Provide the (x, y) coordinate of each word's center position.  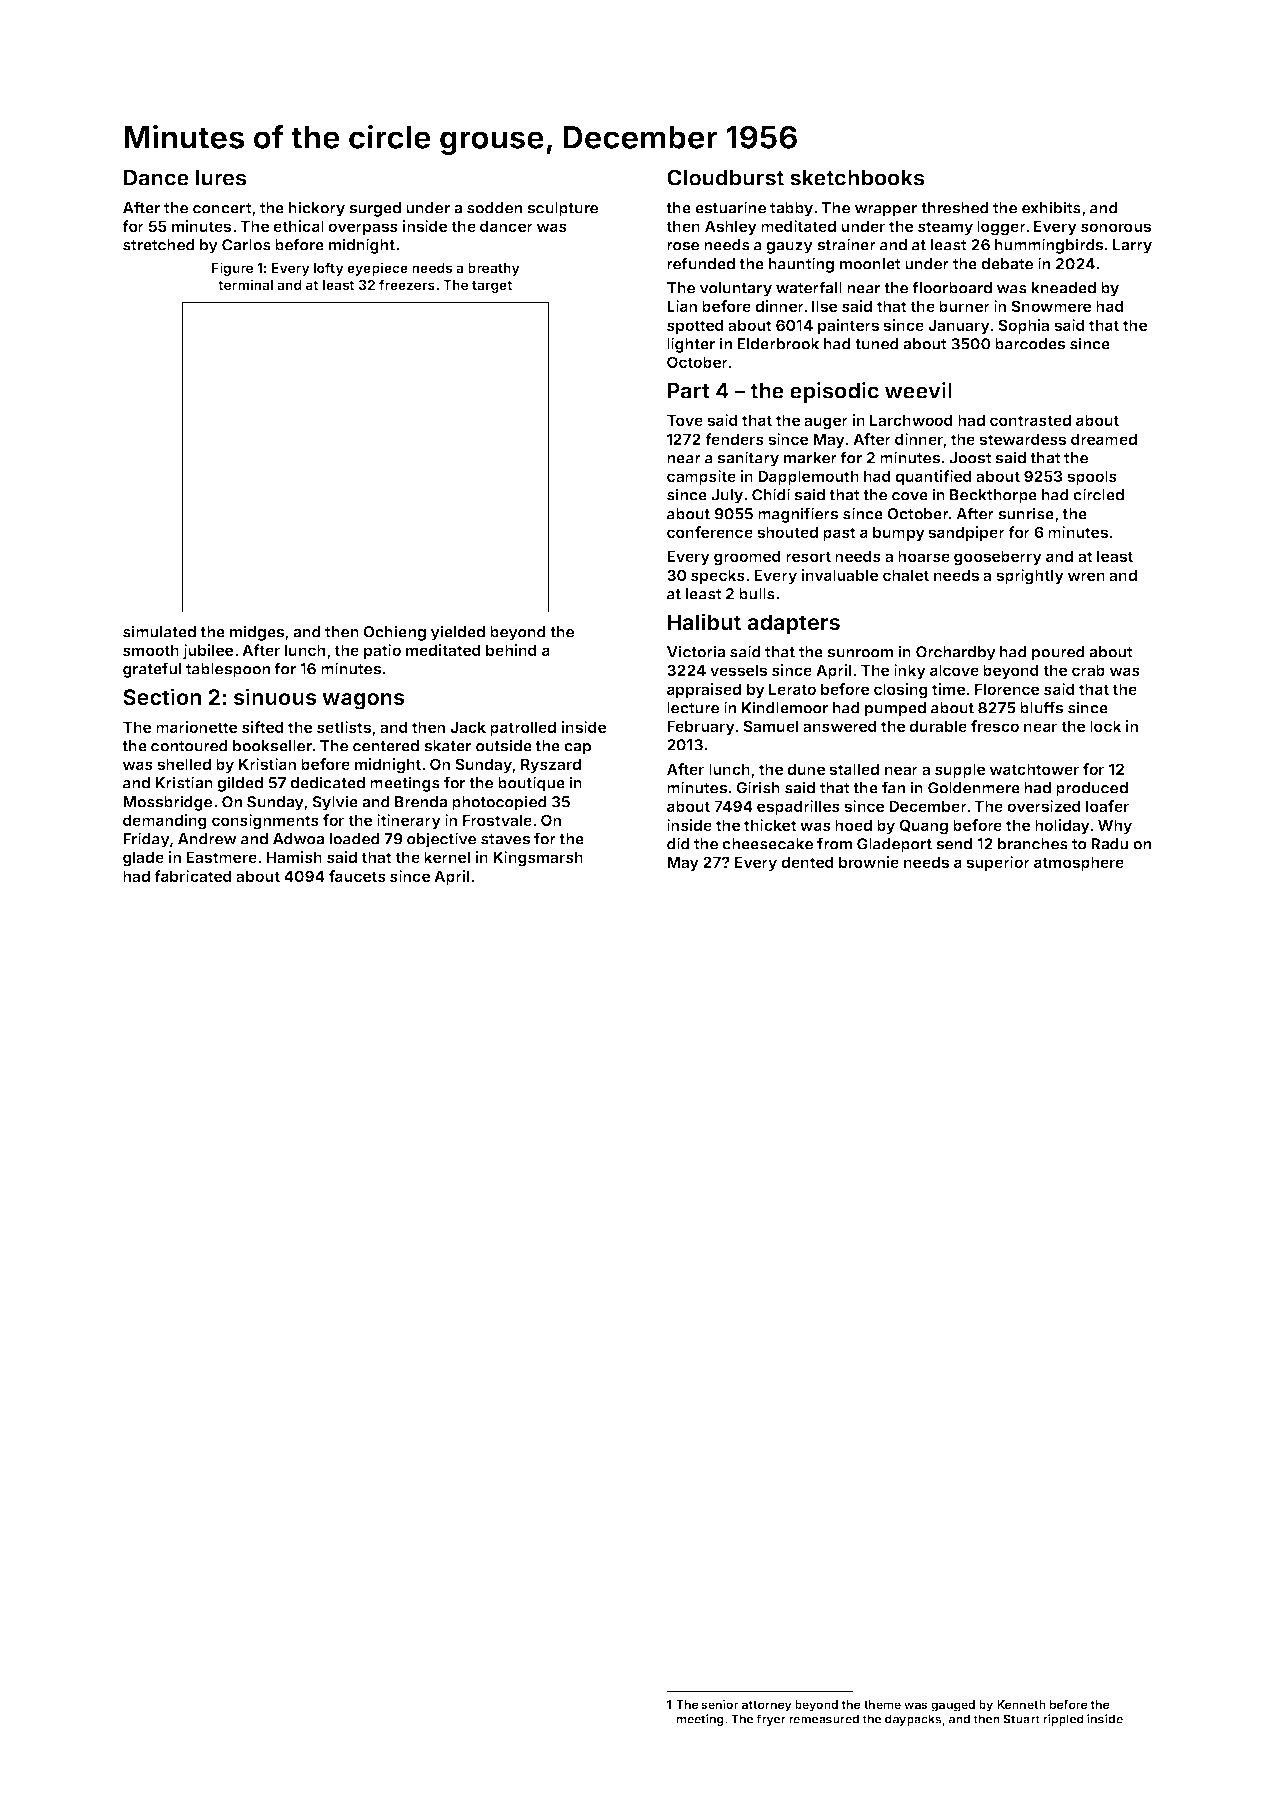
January (959, 326)
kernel (447, 857)
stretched (159, 245)
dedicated (327, 782)
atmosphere (1079, 863)
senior (719, 1704)
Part (689, 391)
